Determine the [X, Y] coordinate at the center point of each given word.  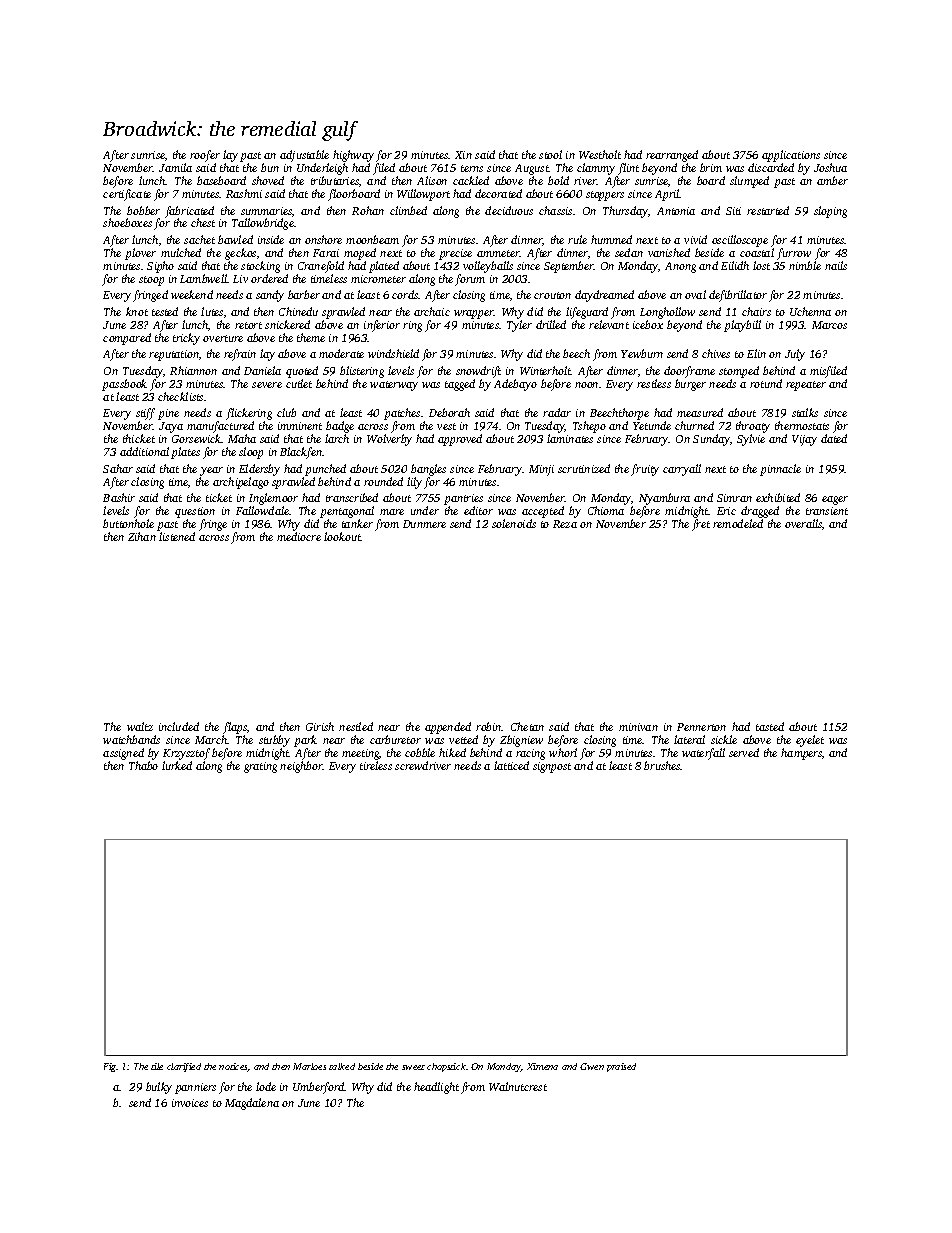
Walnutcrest [518, 1086]
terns [472, 168]
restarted [768, 210]
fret [701, 525]
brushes [662, 765]
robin [489, 726]
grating [260, 767]
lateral [689, 739]
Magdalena [252, 1104]
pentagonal [347, 512]
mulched [181, 252]
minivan [638, 727]
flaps [235, 728]
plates [185, 453]
